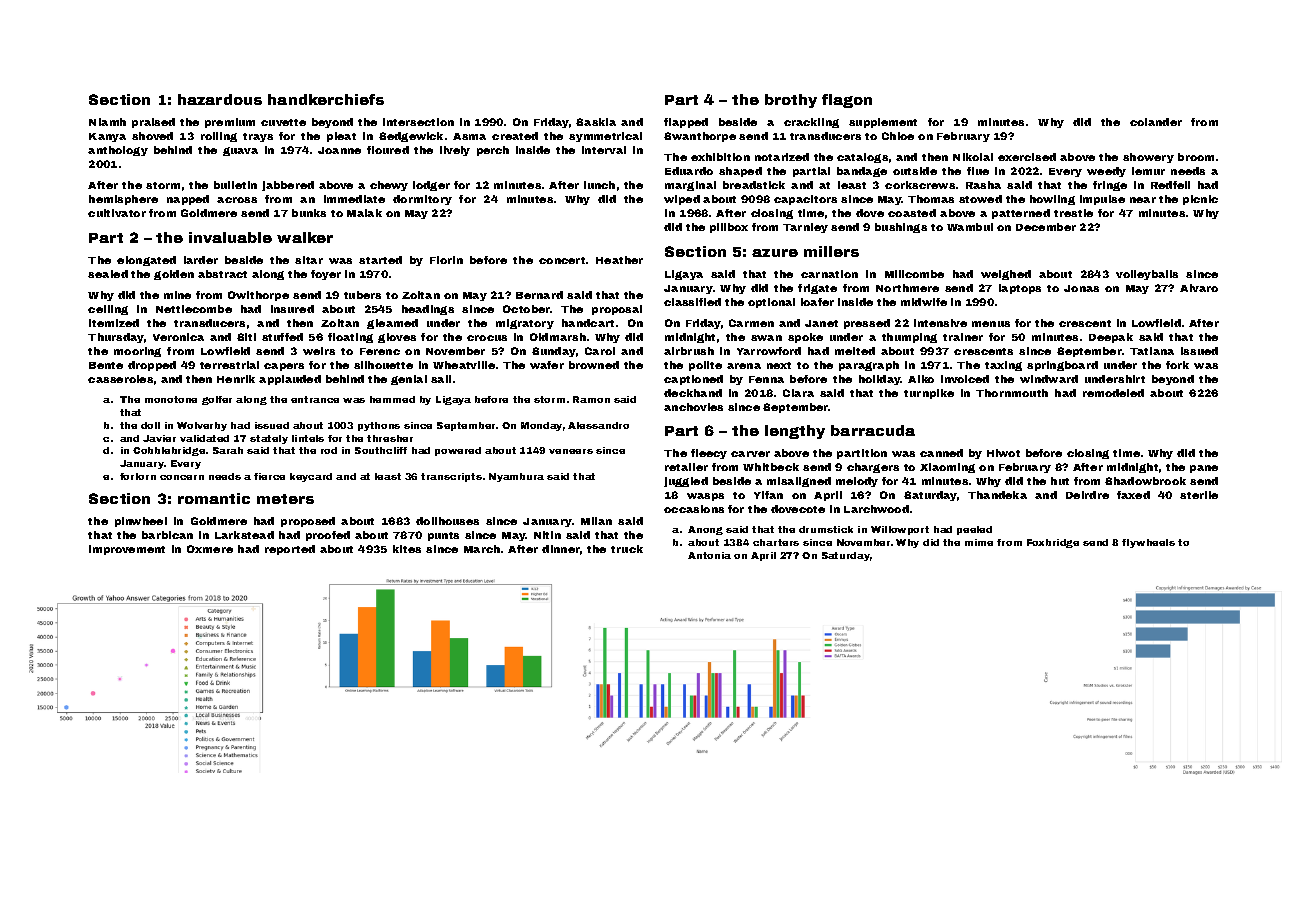 Image resolution: width=1308 pixels, height=924 pixels. Describe the element at coordinates (326, 99) in the page. I see `handkerchiefs` at that location.
